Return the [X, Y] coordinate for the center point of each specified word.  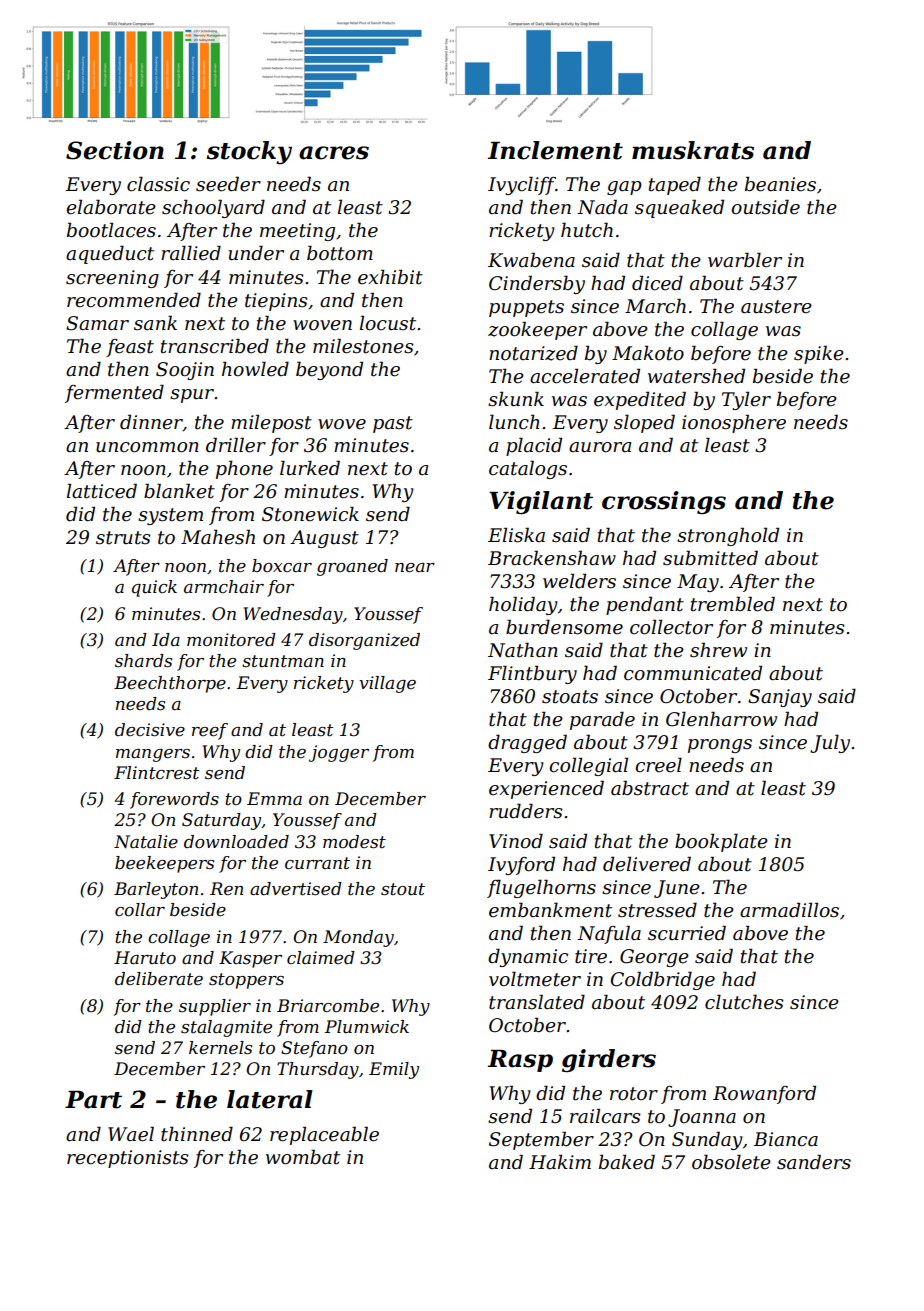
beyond [329, 370]
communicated [693, 673]
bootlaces [111, 230]
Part [93, 1100]
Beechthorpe [170, 684]
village [387, 684]
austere [776, 307]
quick [154, 588]
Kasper [250, 959]
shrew [718, 650]
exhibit [390, 277]
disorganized [364, 641]
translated [537, 1002]
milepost [271, 423]
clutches [744, 1002]
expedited [640, 400]
